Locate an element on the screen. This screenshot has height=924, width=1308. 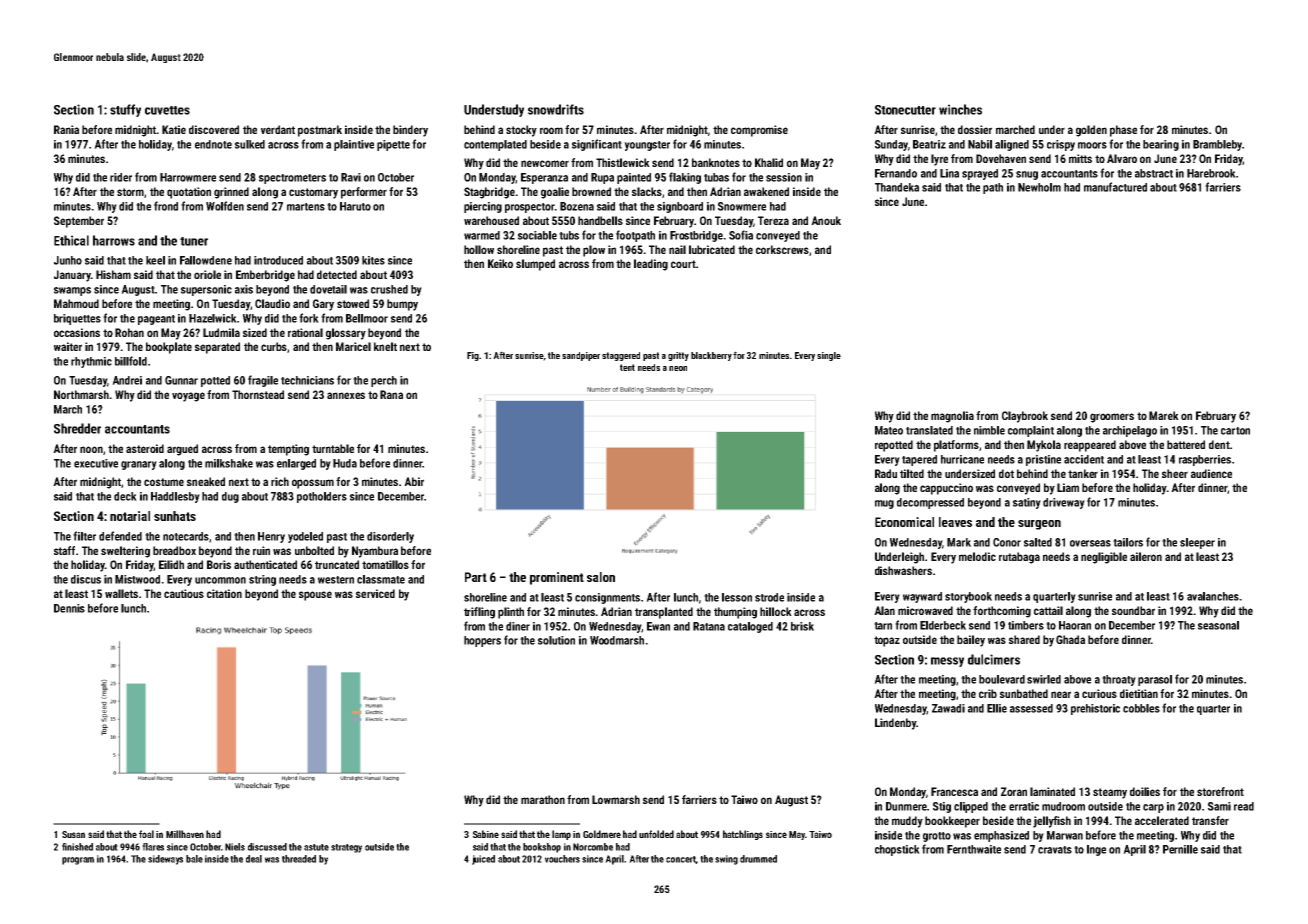
drummed is located at coordinates (758, 859).
